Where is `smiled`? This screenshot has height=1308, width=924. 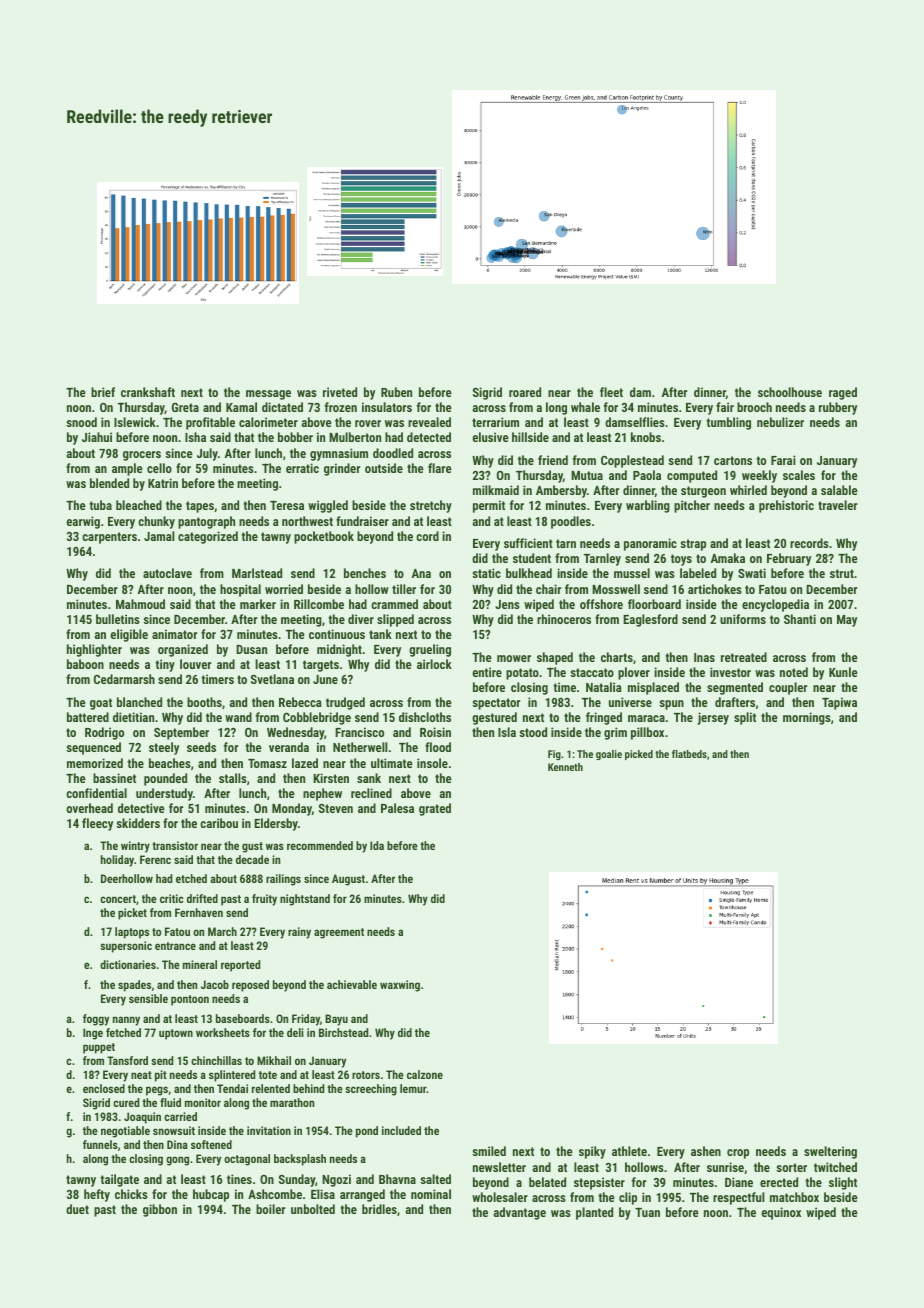
smiled is located at coordinates (489, 1151).
